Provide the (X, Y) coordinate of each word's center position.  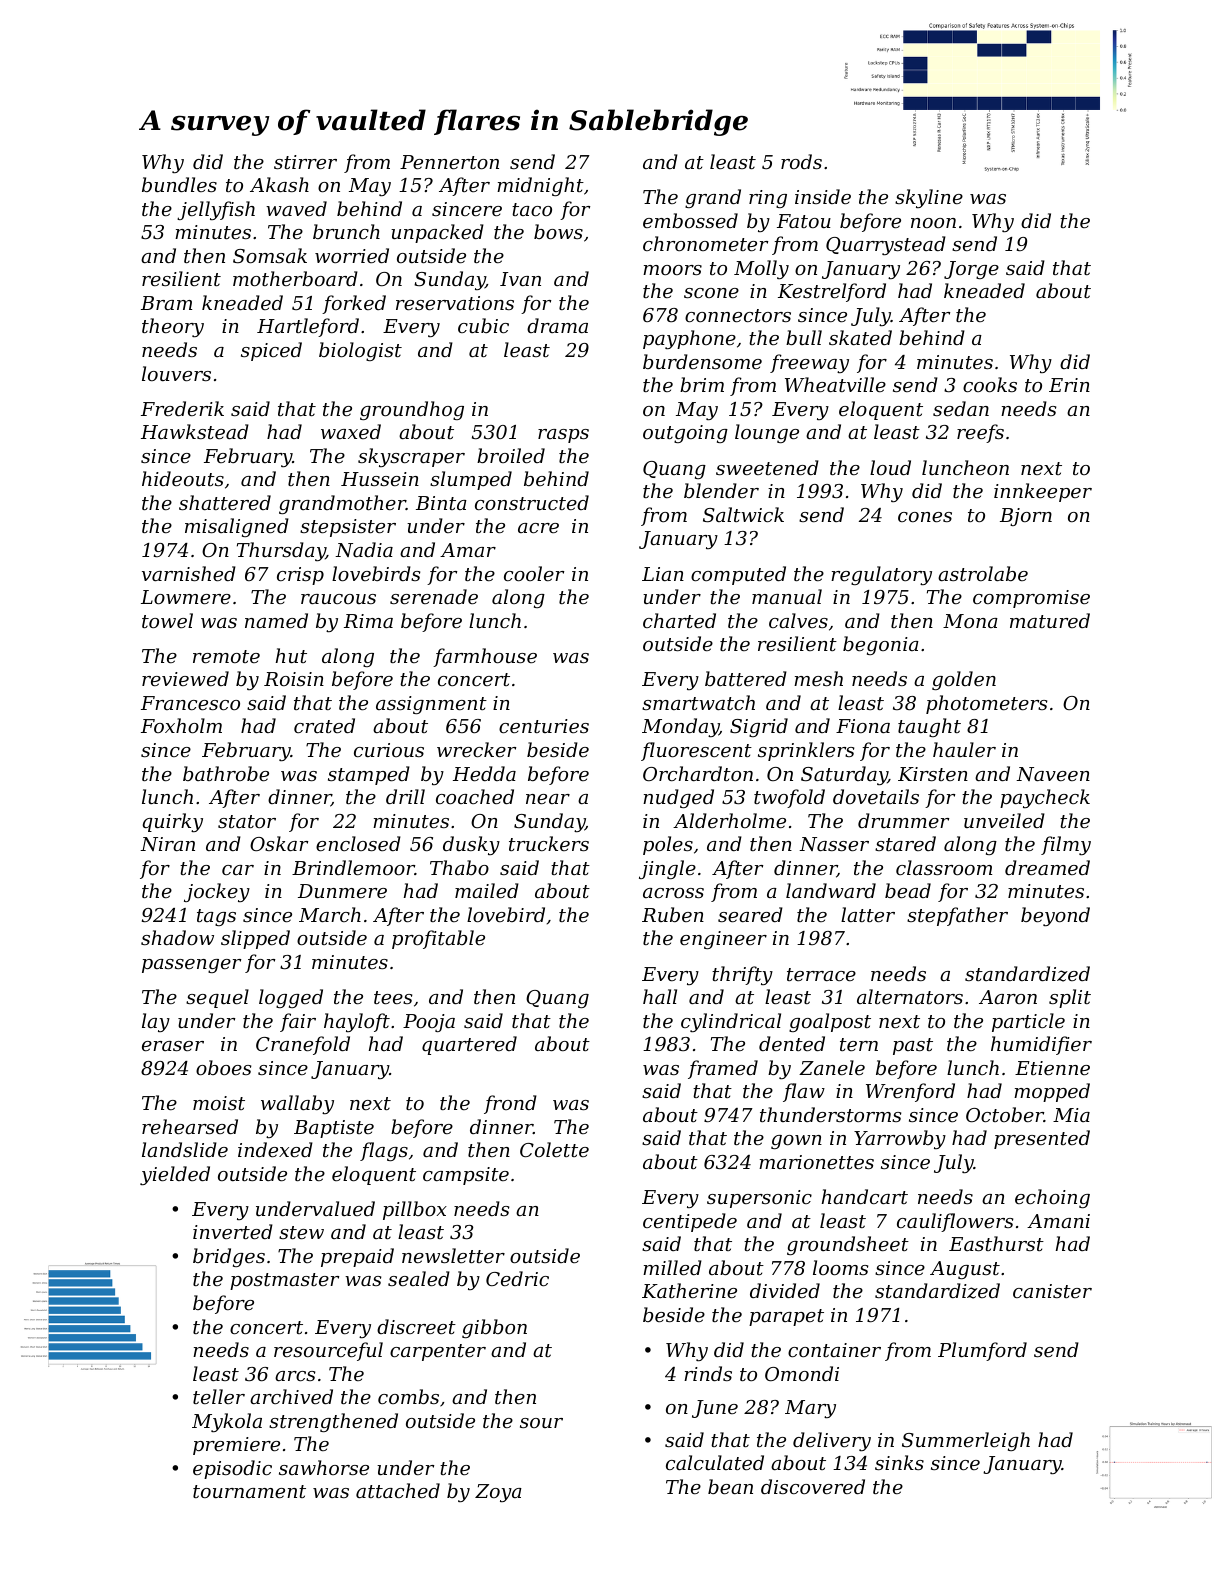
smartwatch (698, 702)
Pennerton (449, 162)
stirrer (305, 162)
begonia (881, 645)
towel (167, 620)
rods (801, 161)
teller (219, 1396)
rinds (708, 1373)
